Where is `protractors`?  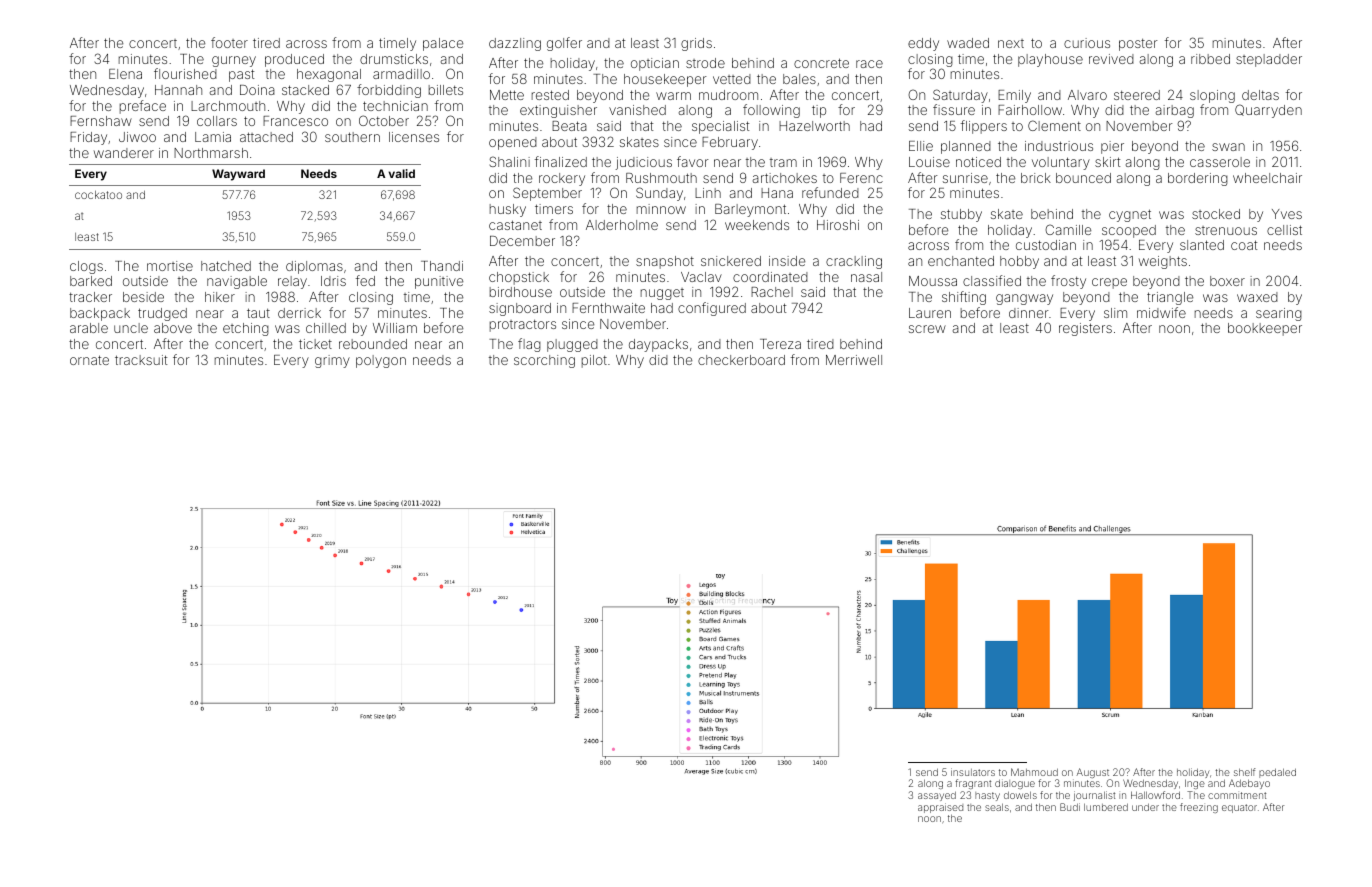 protractors is located at coordinates (523, 325).
